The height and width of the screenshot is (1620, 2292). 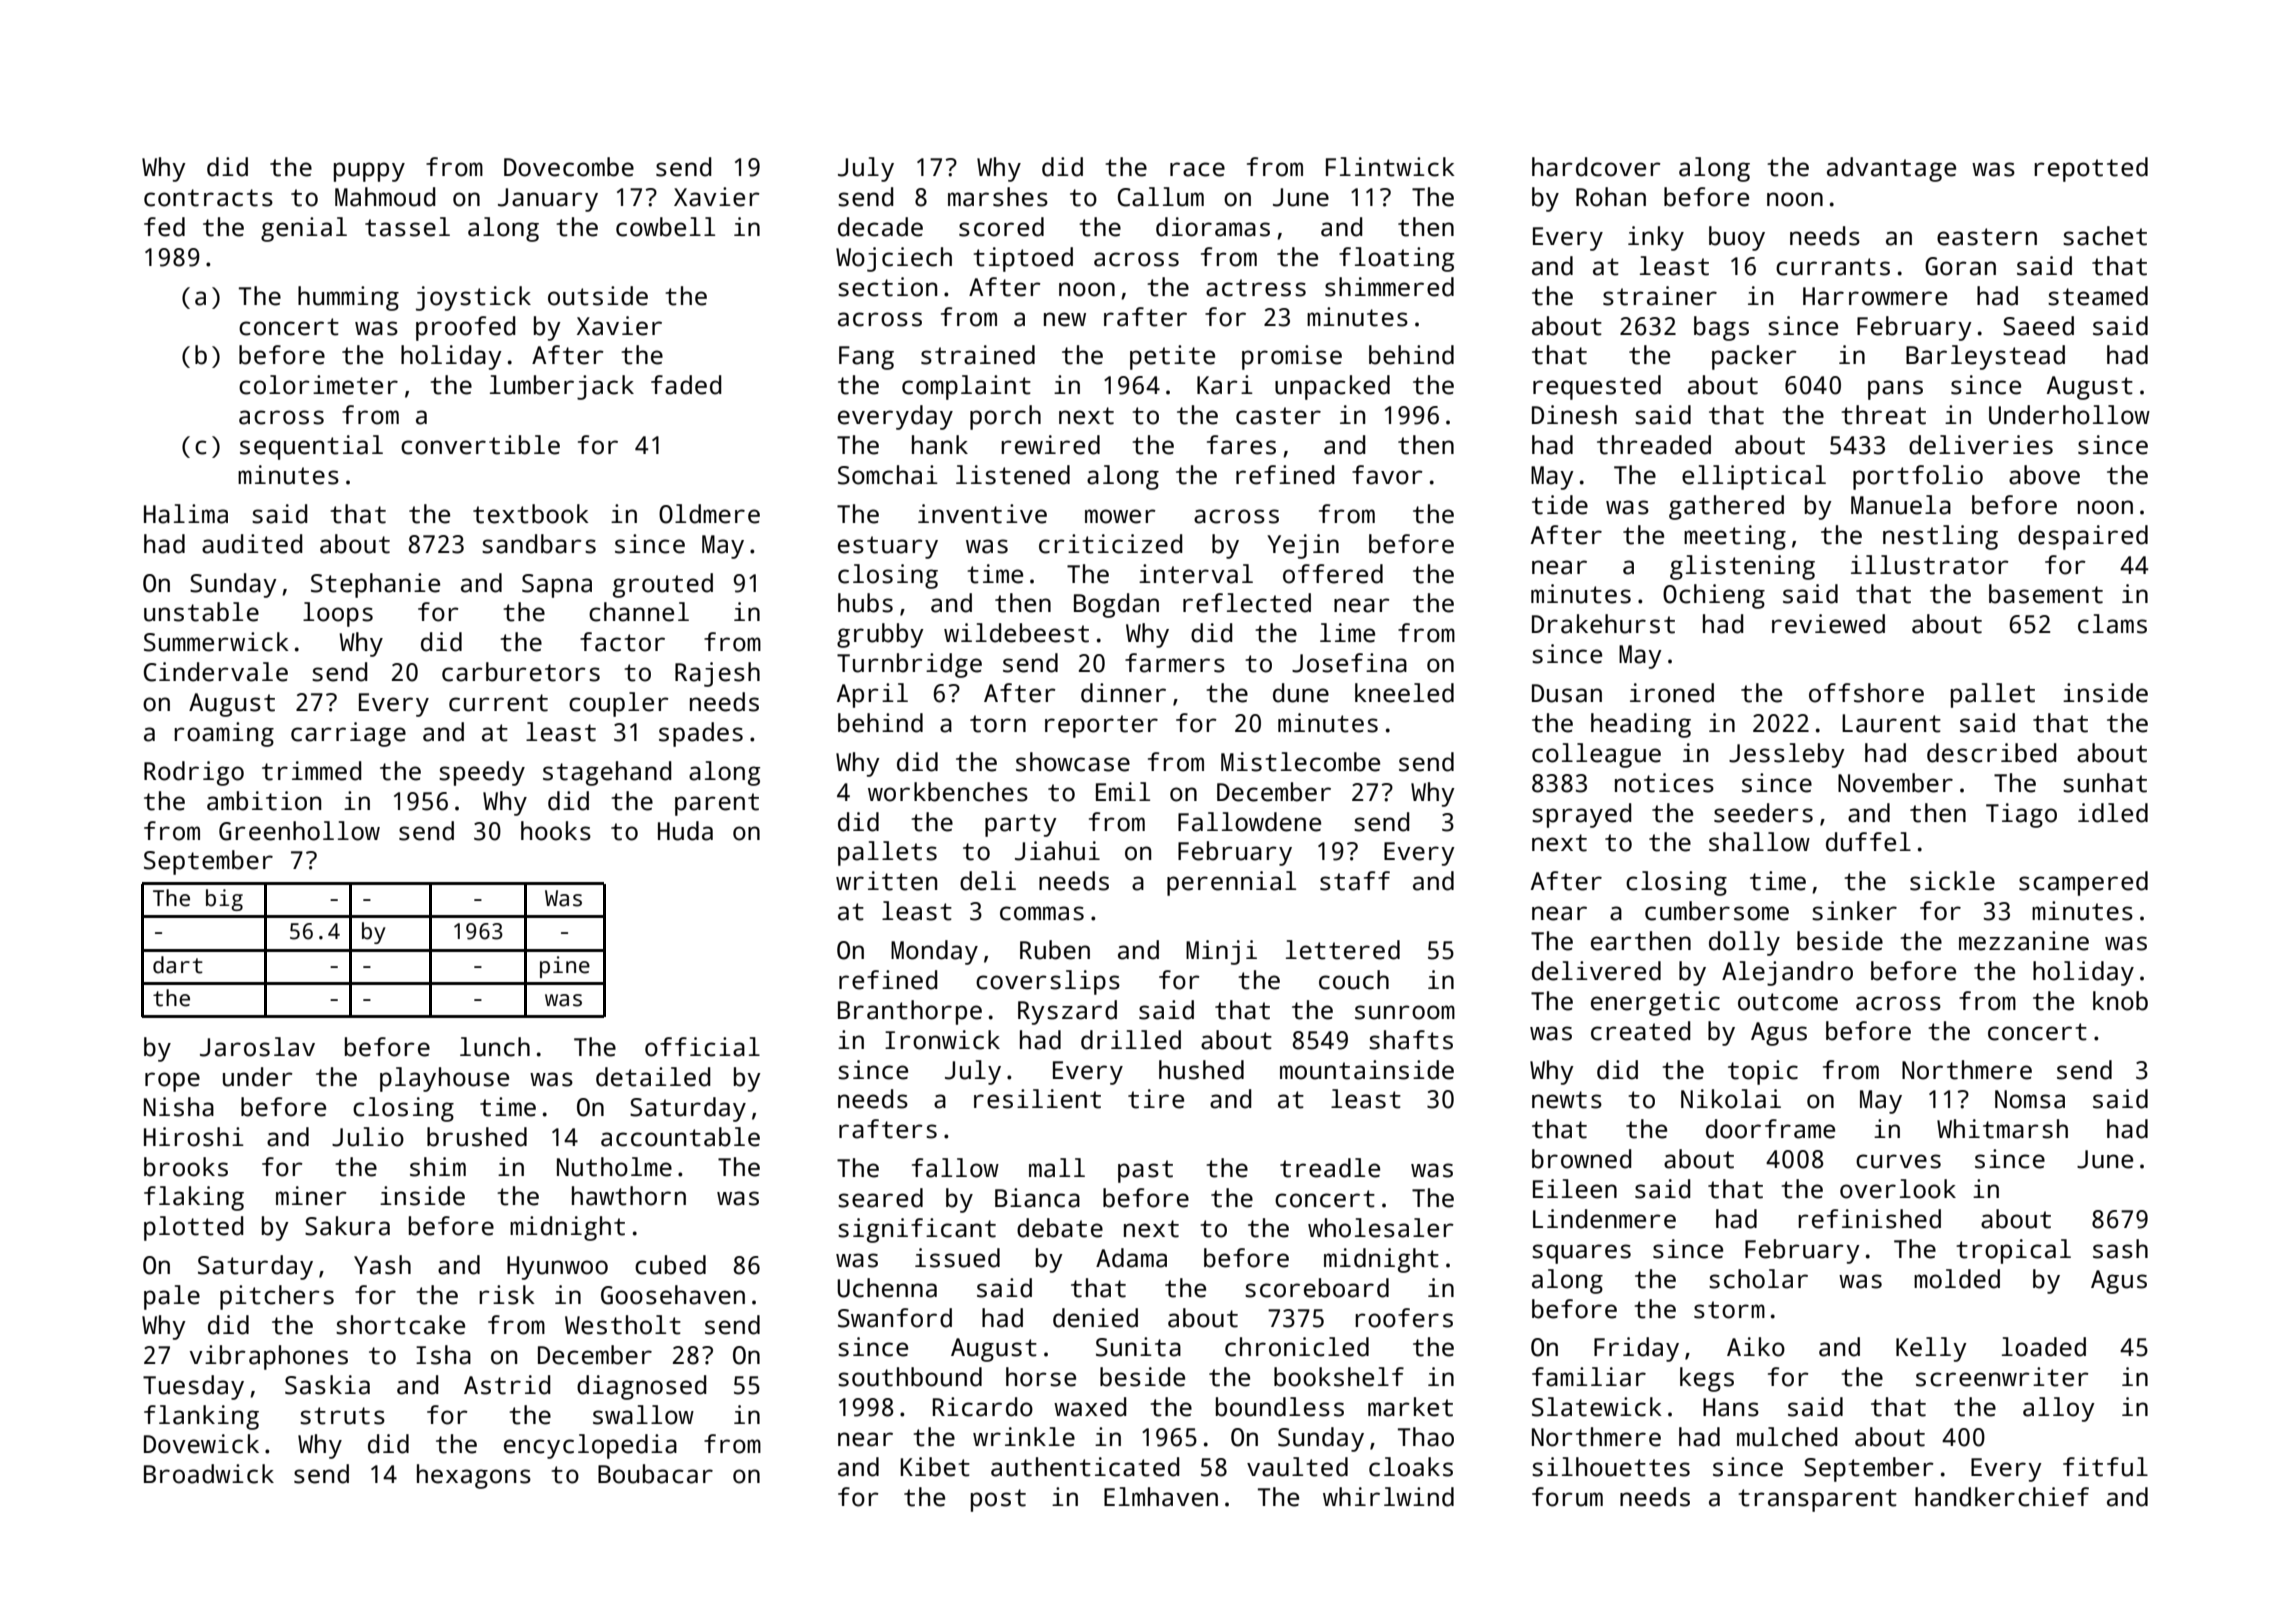 What do you see at coordinates (1110, 544) in the screenshot?
I see `criticized` at bounding box center [1110, 544].
